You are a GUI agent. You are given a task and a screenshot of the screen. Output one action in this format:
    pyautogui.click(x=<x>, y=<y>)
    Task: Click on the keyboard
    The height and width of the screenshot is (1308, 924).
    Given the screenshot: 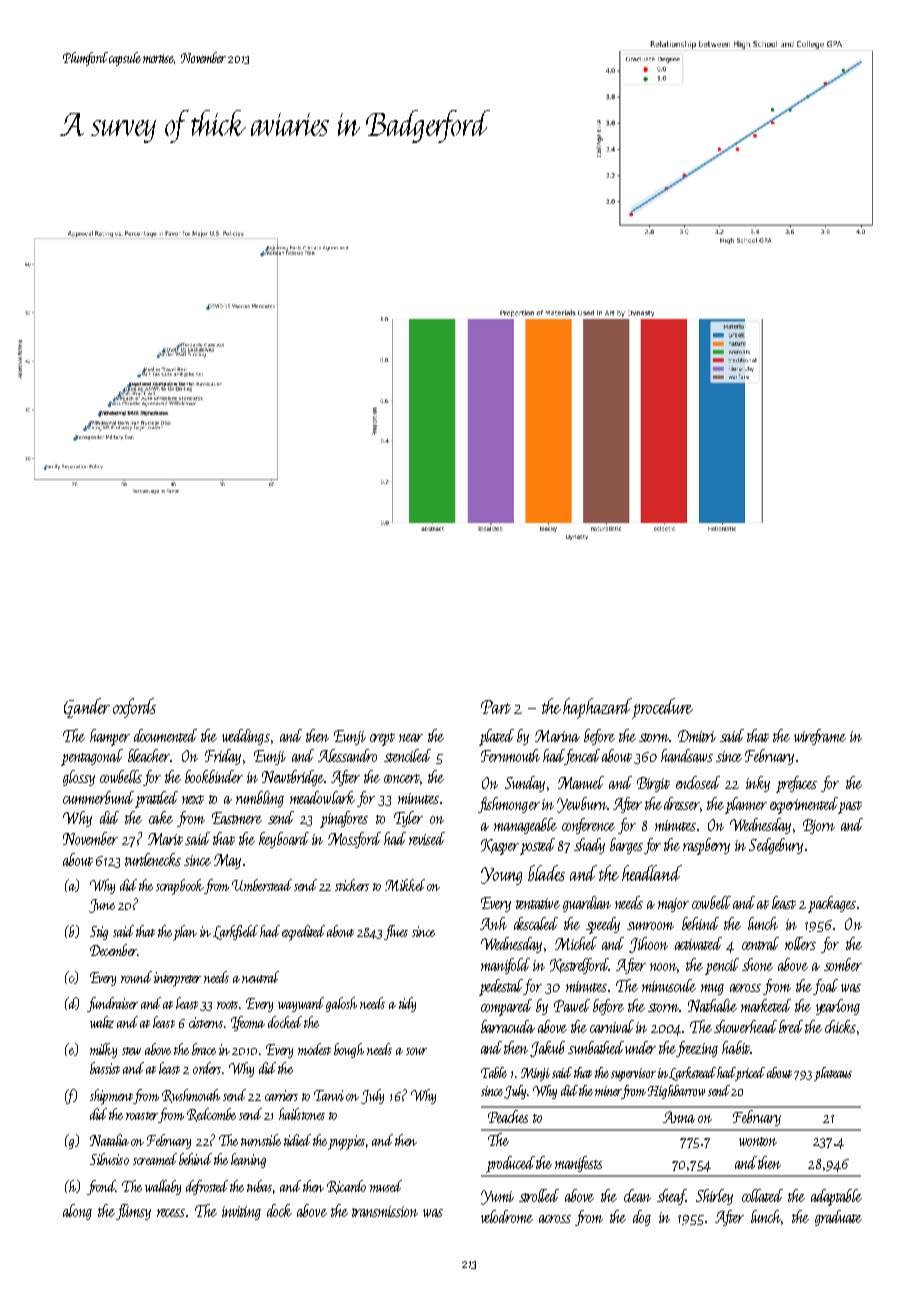 What is the action you would take?
    pyautogui.click(x=284, y=840)
